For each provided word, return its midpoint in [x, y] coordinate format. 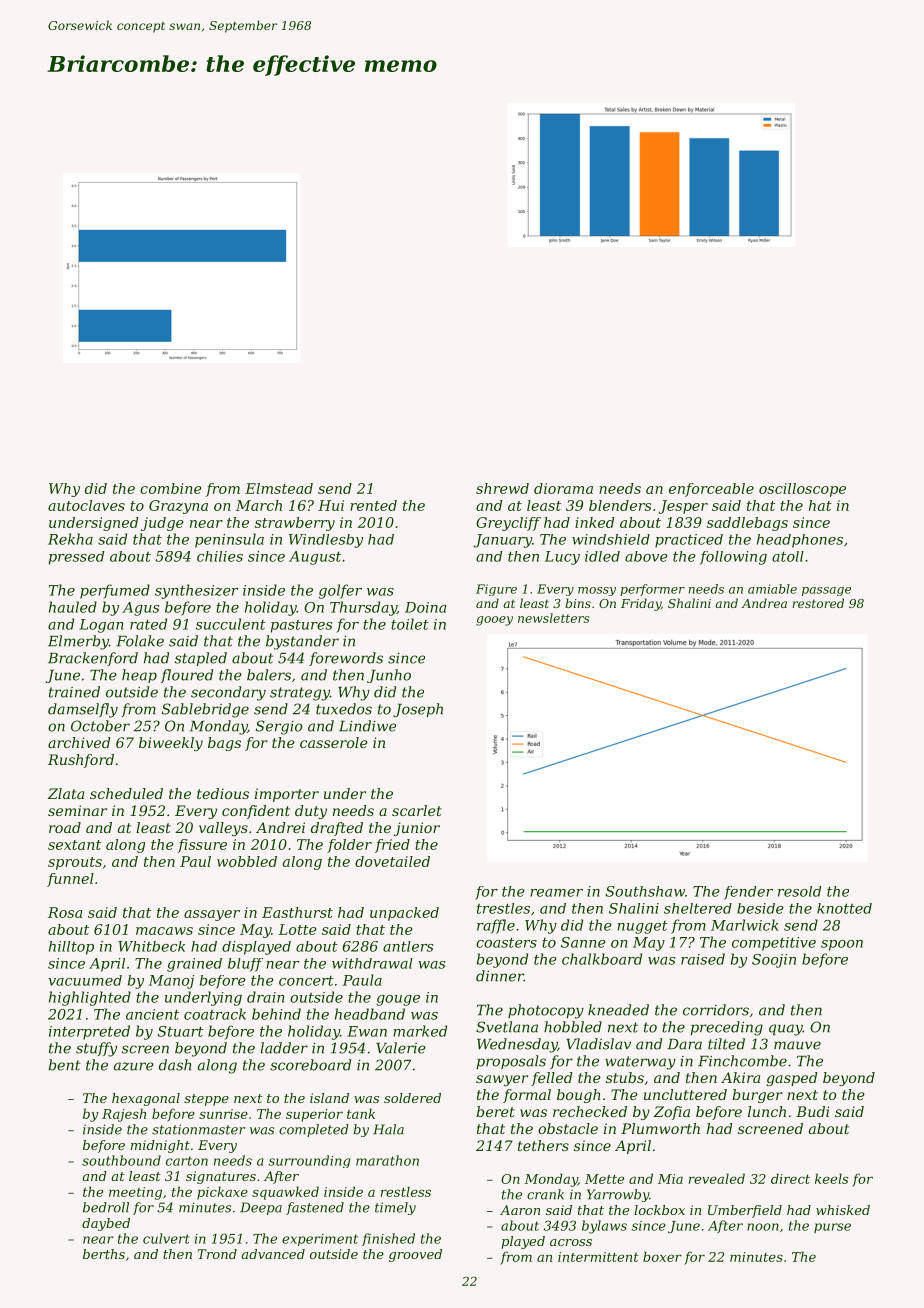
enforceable [711, 490]
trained [74, 692]
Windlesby [326, 541]
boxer [662, 1256]
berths [104, 1254]
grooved [415, 1255]
